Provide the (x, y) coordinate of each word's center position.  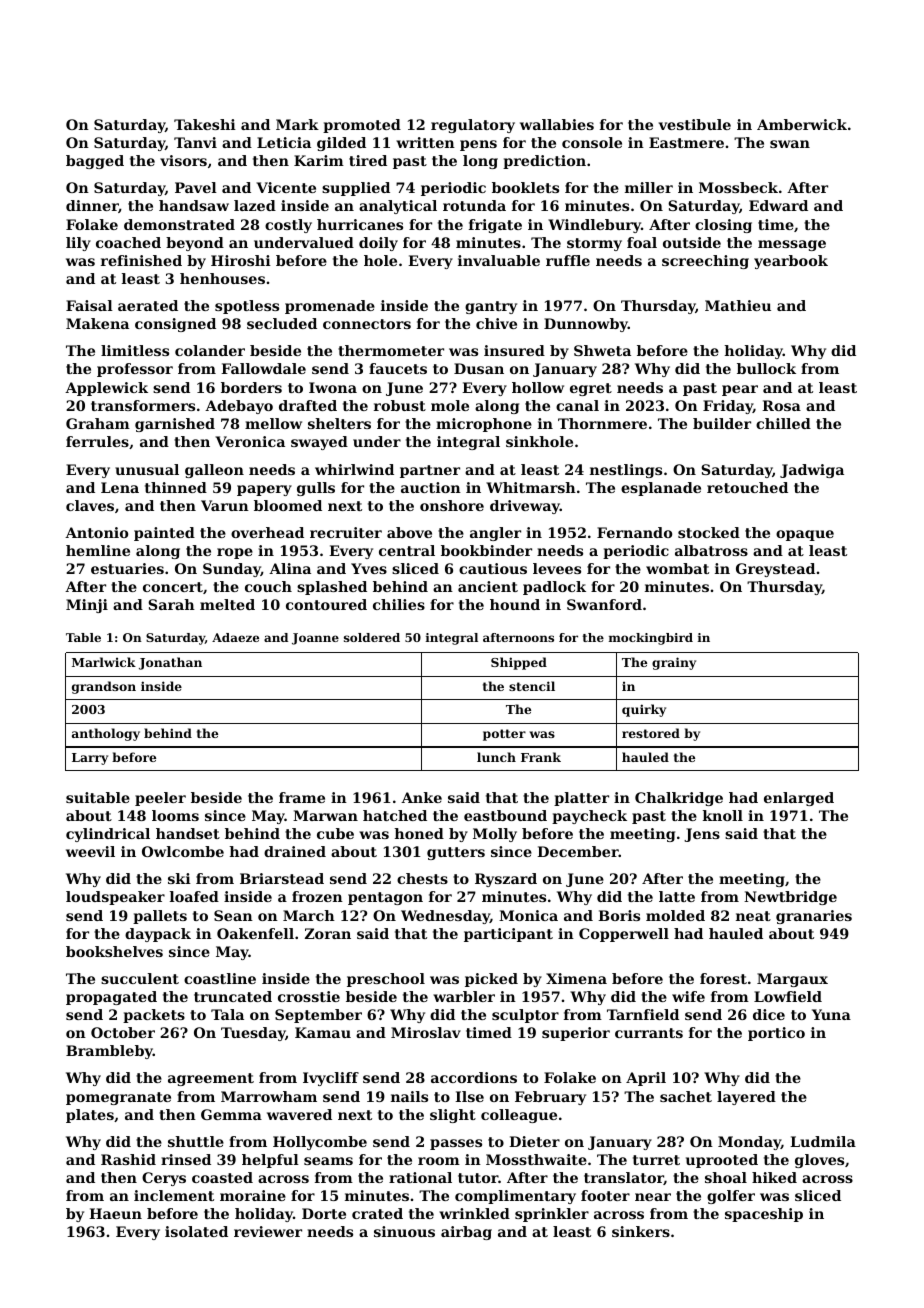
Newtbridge (790, 898)
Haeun (115, 1213)
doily (378, 244)
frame (302, 797)
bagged (95, 162)
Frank (541, 757)
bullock (766, 368)
